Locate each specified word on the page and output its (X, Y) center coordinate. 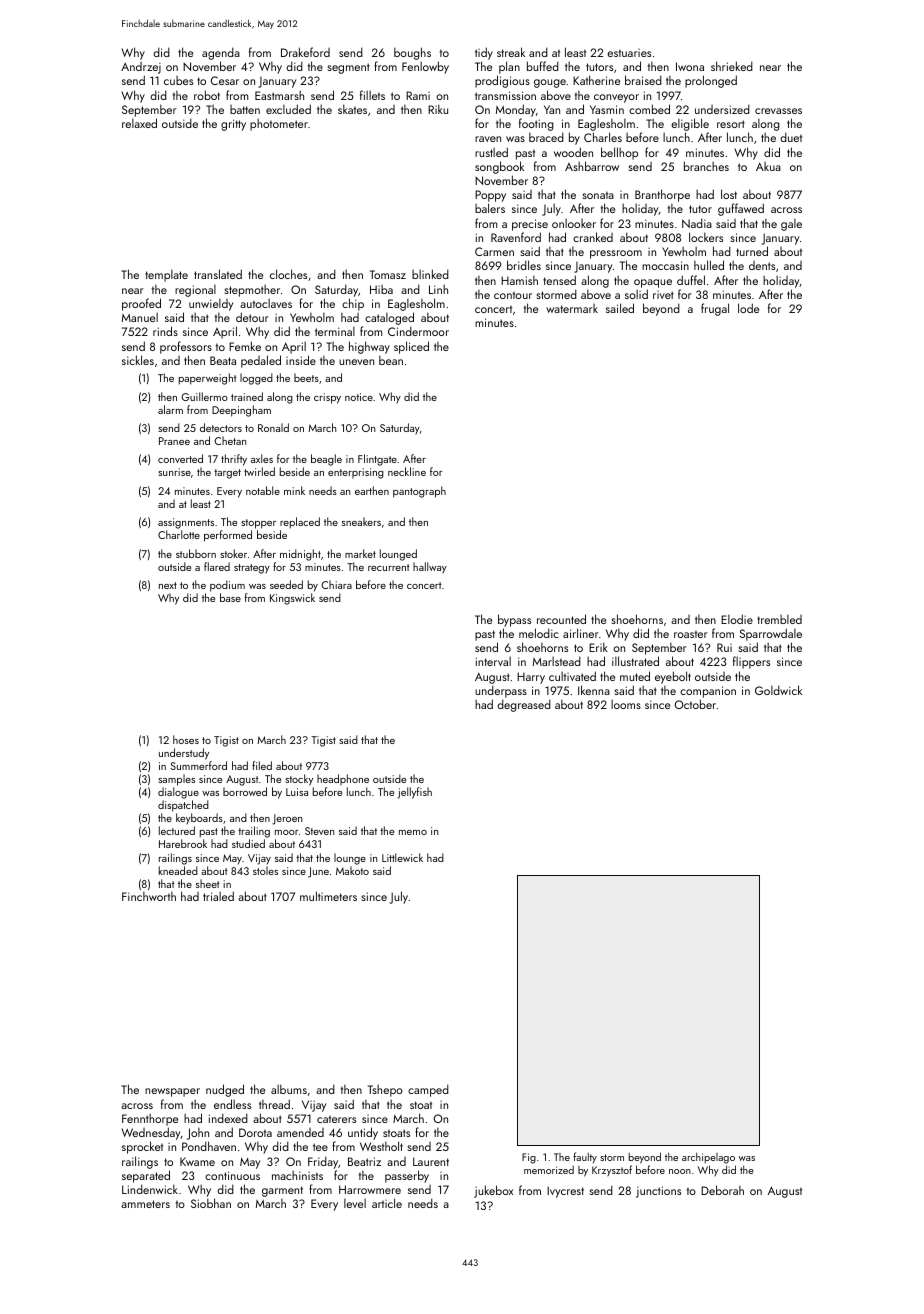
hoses (186, 739)
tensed (559, 280)
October (696, 704)
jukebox (493, 1191)
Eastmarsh (279, 95)
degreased (524, 705)
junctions (658, 1192)
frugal (715, 309)
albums (289, 1089)
